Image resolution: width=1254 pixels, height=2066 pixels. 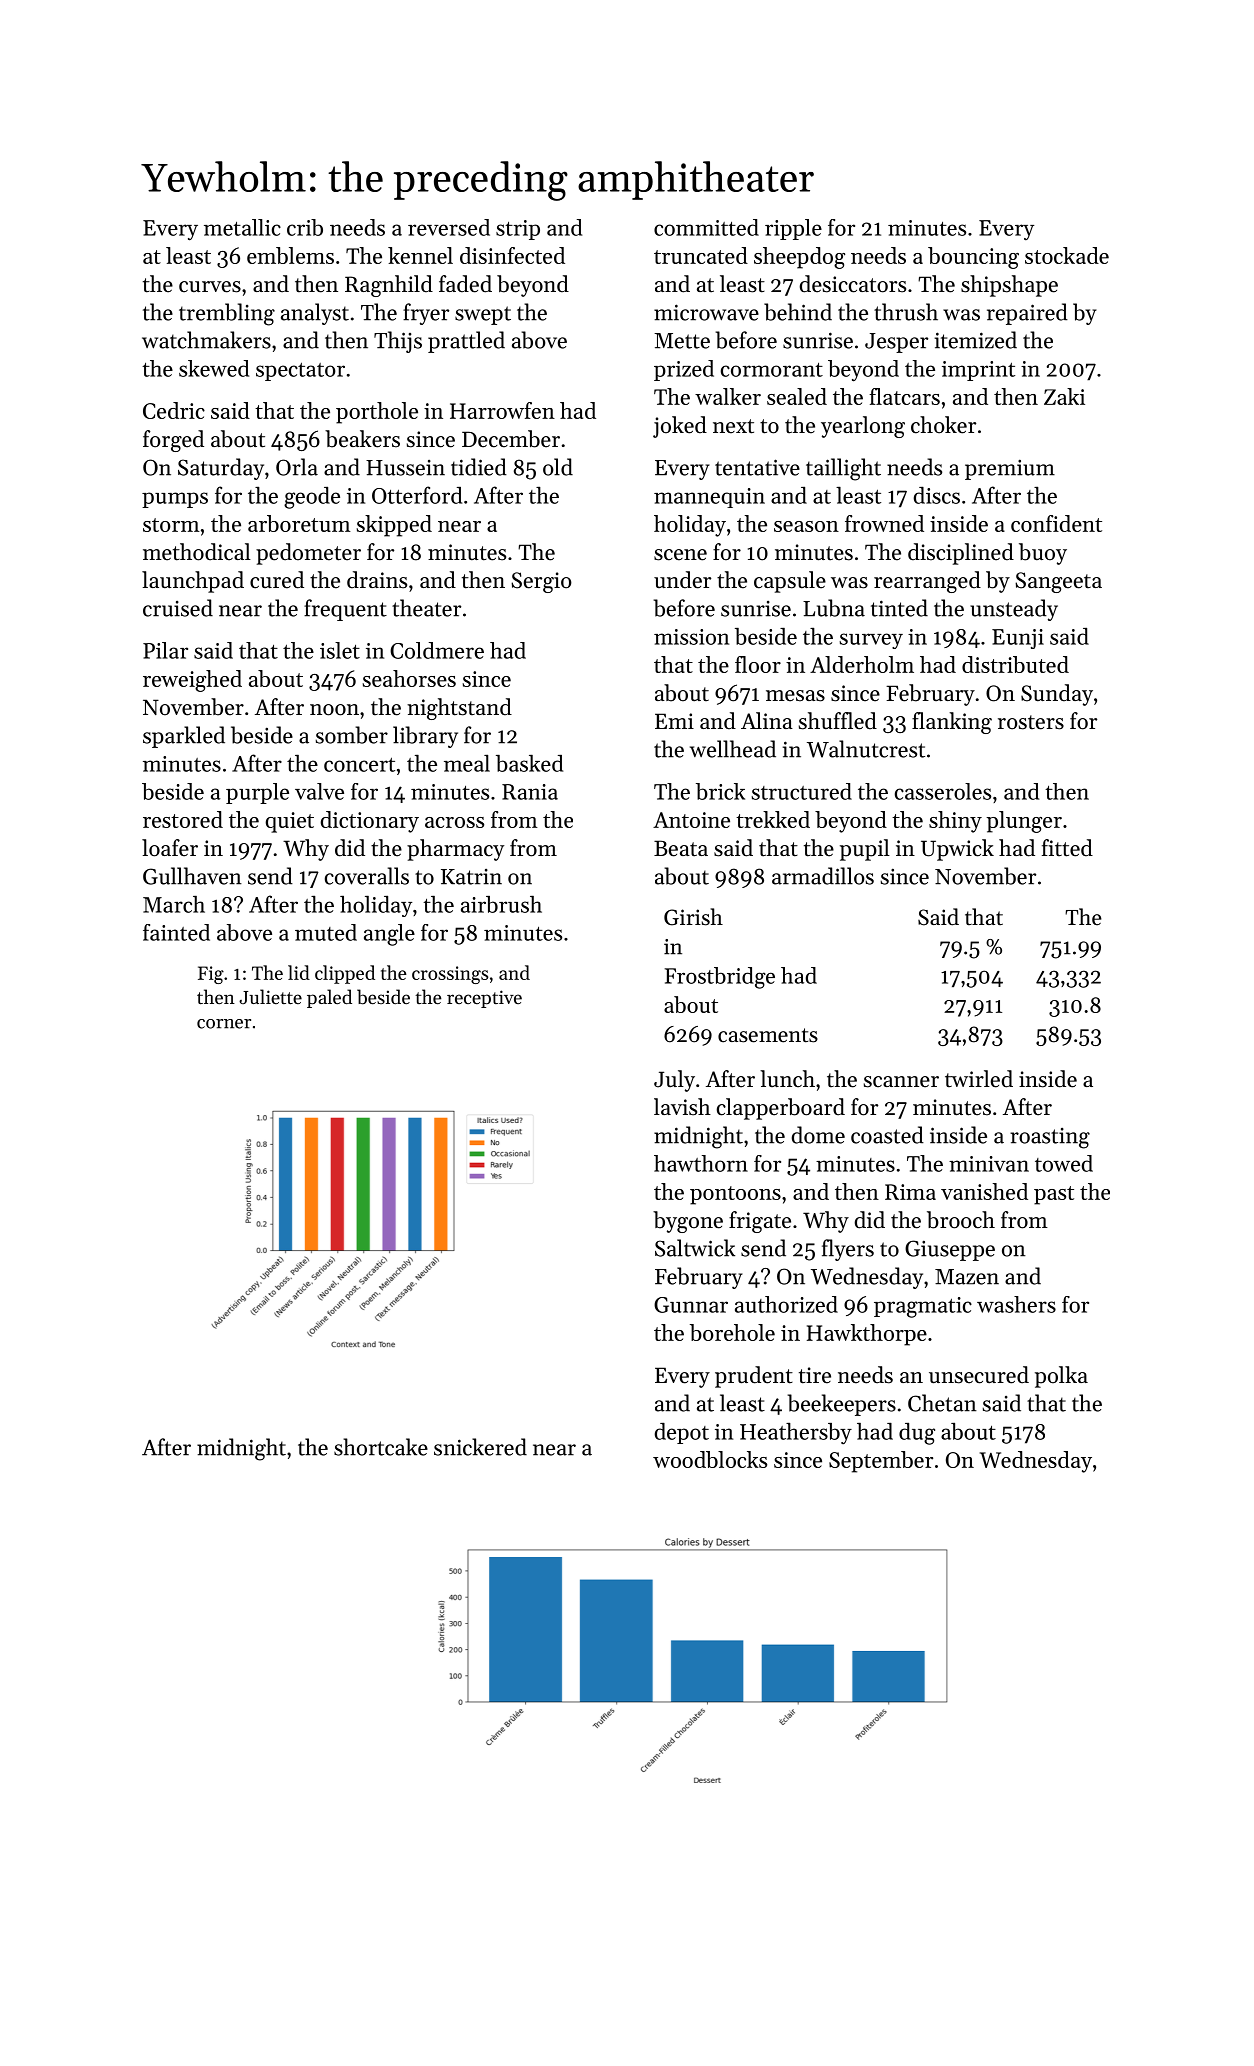 I want to click on structured, so click(x=802, y=791).
